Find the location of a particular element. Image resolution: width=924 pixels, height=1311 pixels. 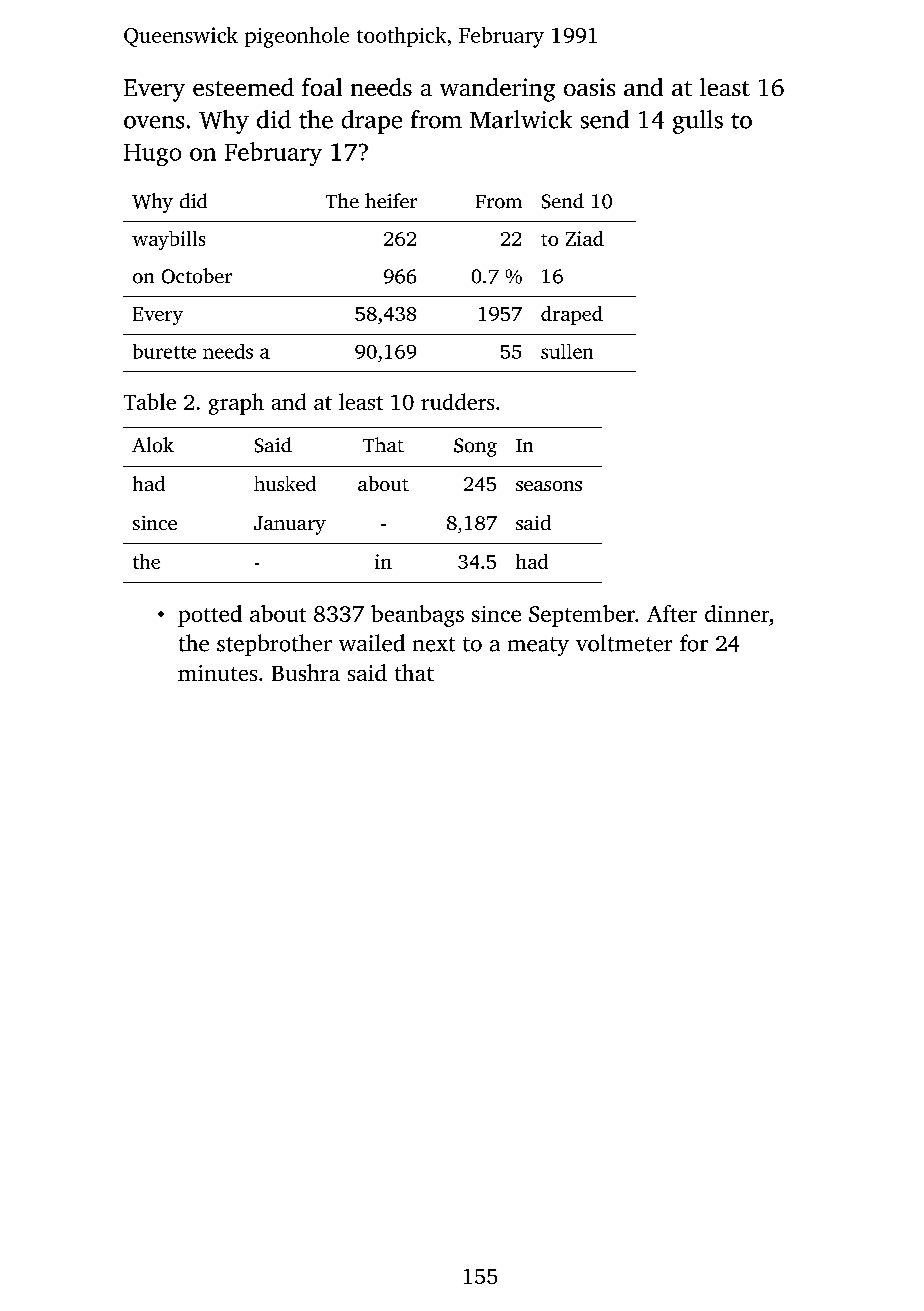

heifer is located at coordinates (391, 200).
